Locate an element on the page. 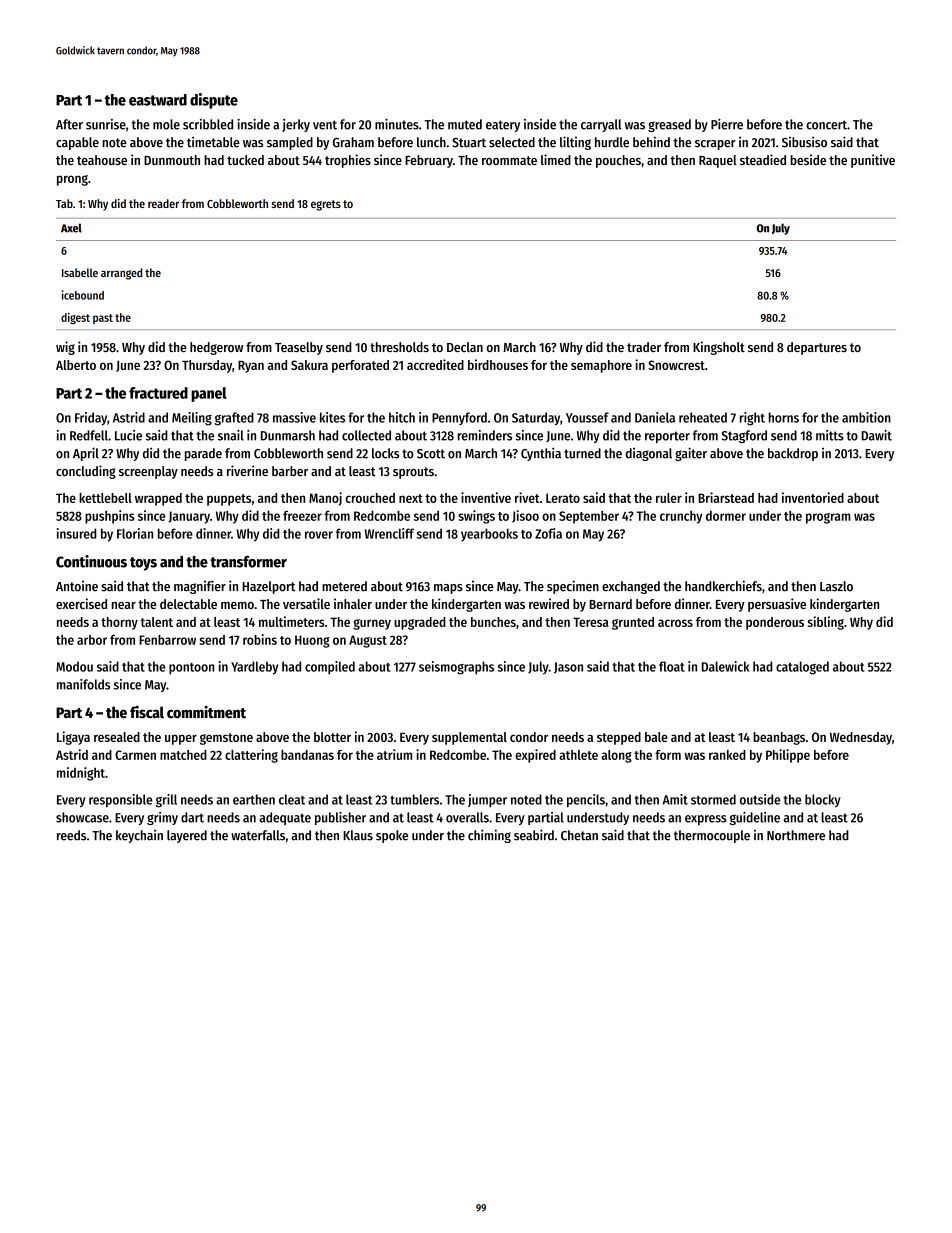  reeds is located at coordinates (71, 835).
